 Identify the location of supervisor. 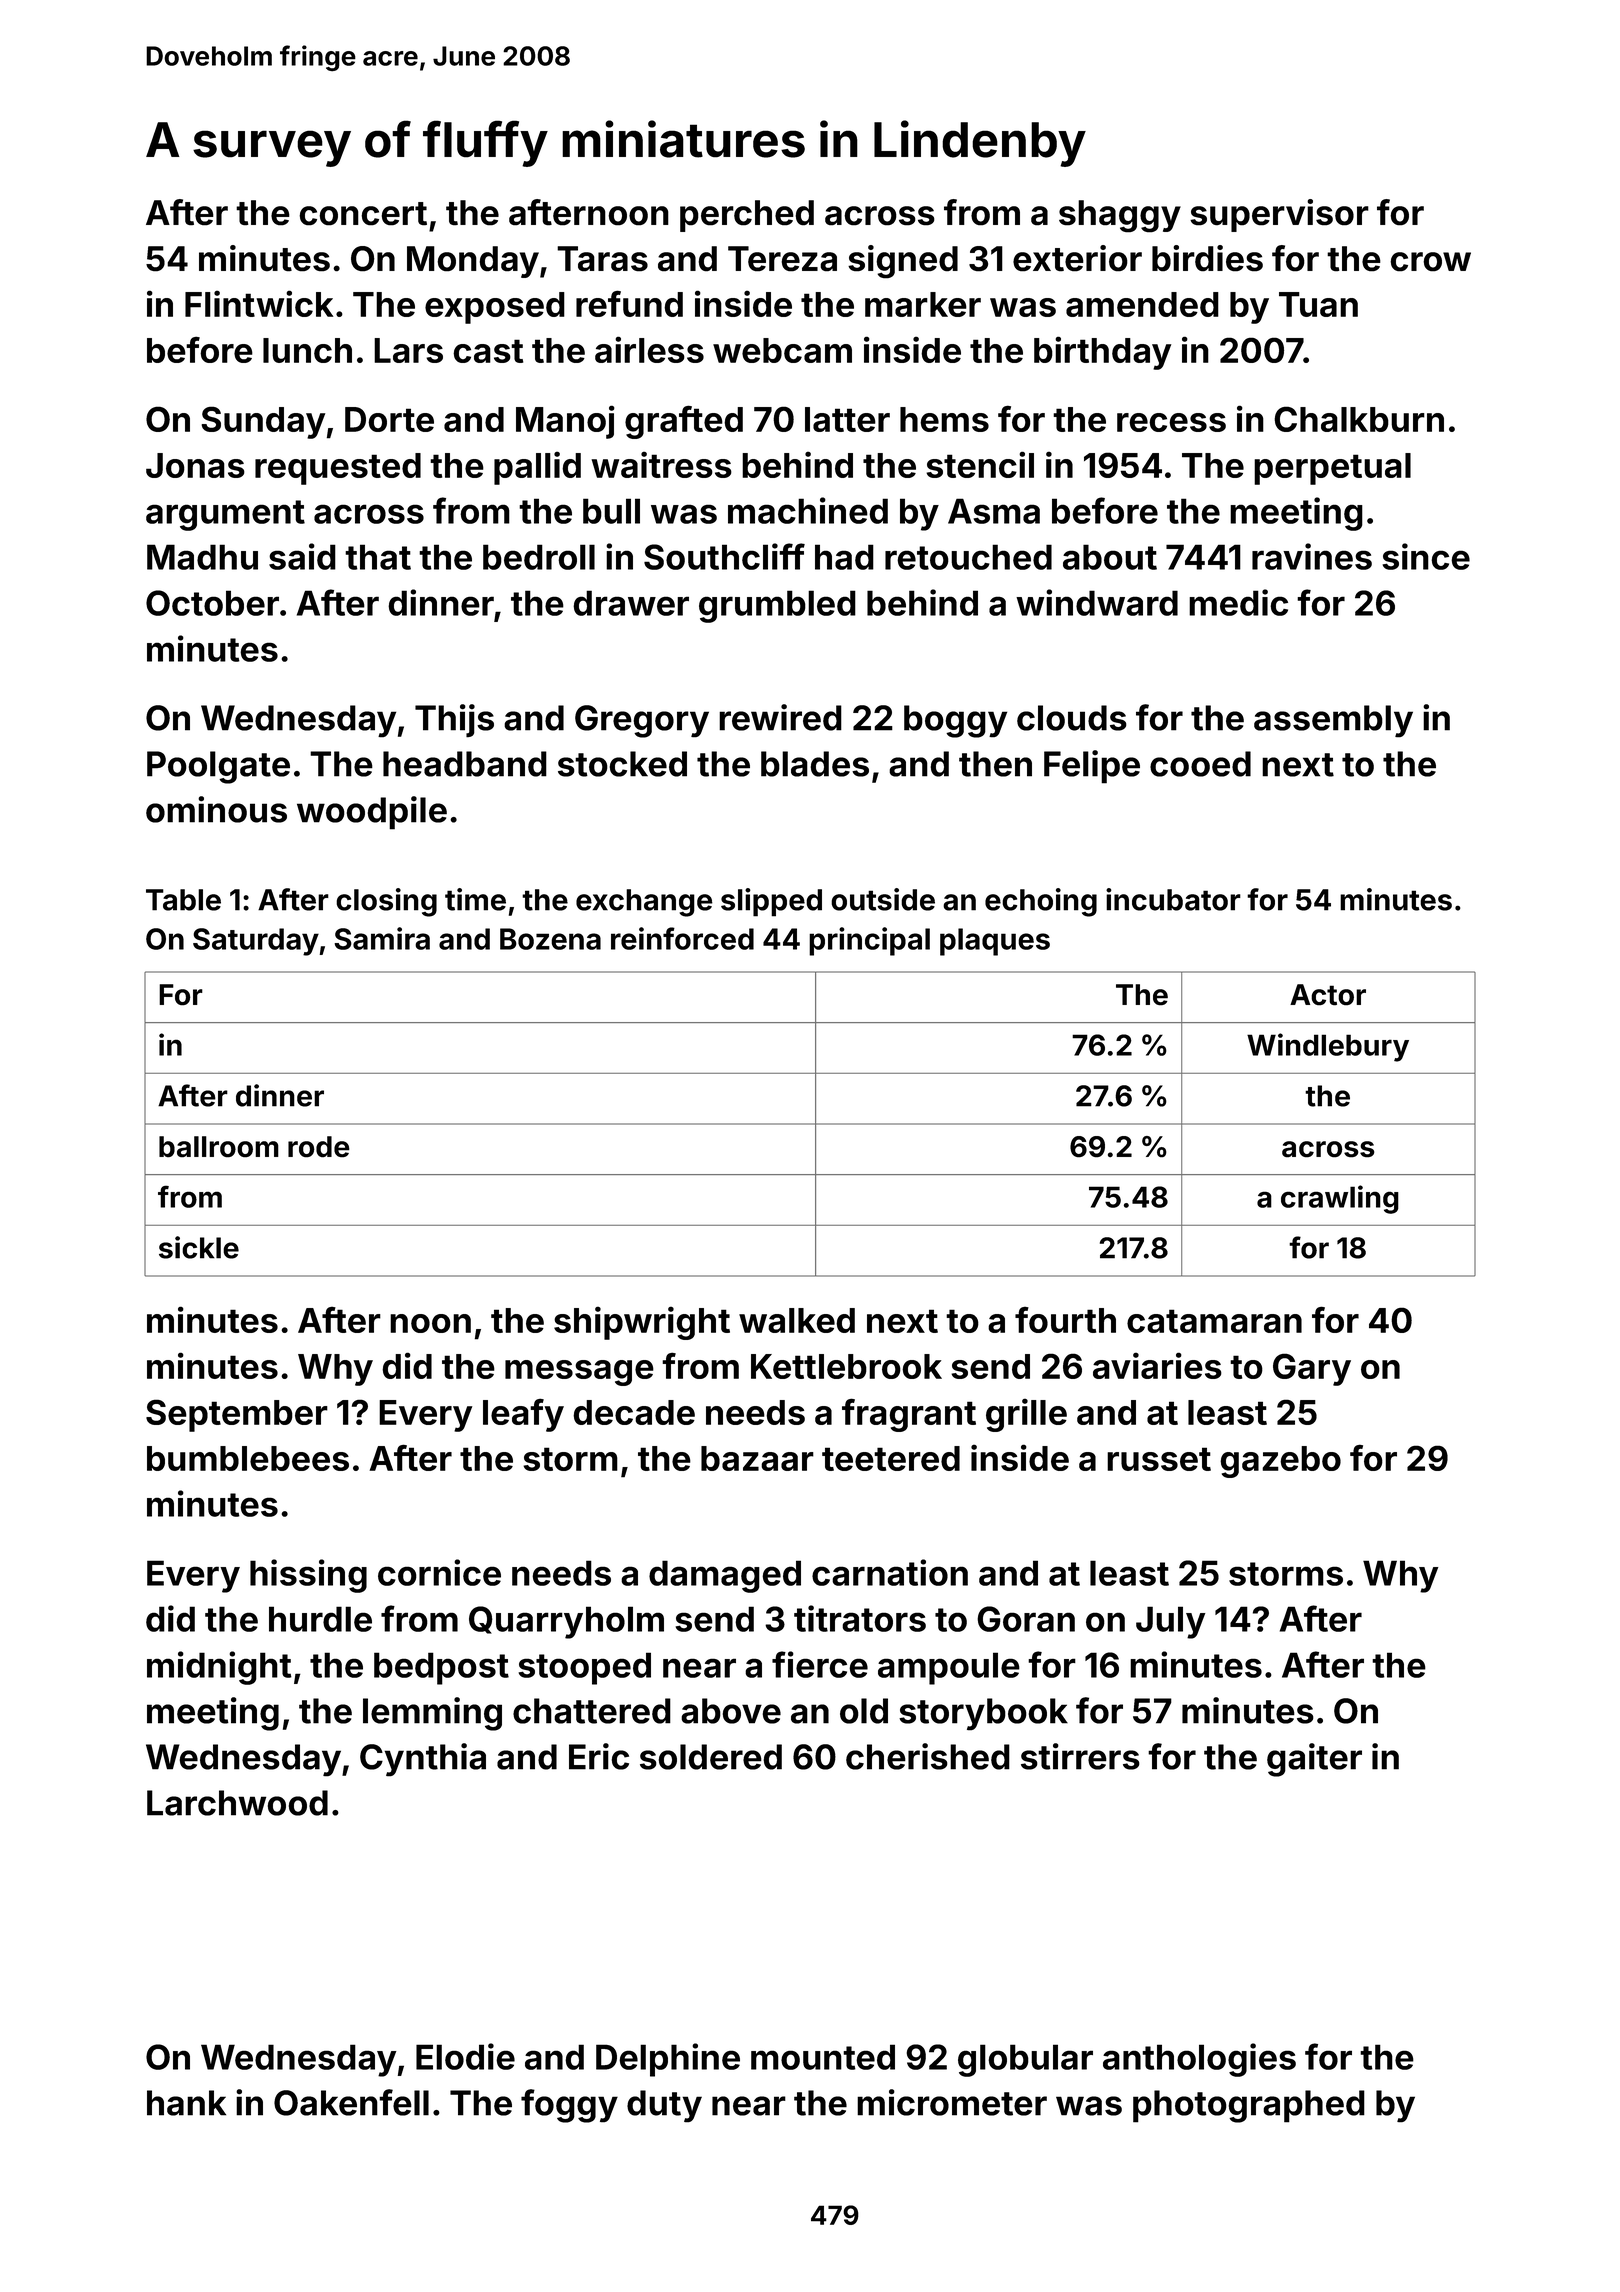
(1279, 215).
